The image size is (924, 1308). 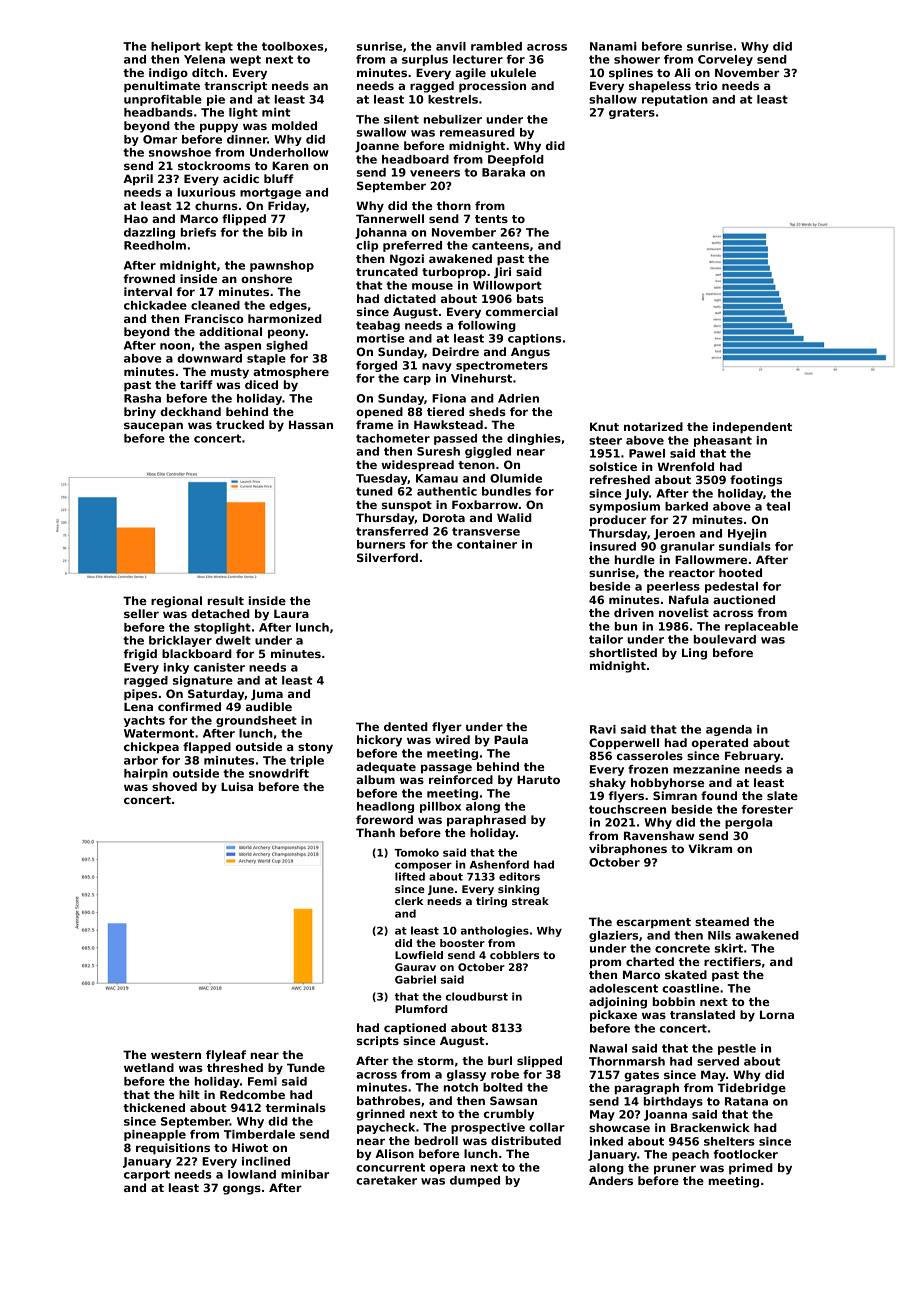 I want to click on regional, so click(x=176, y=602).
